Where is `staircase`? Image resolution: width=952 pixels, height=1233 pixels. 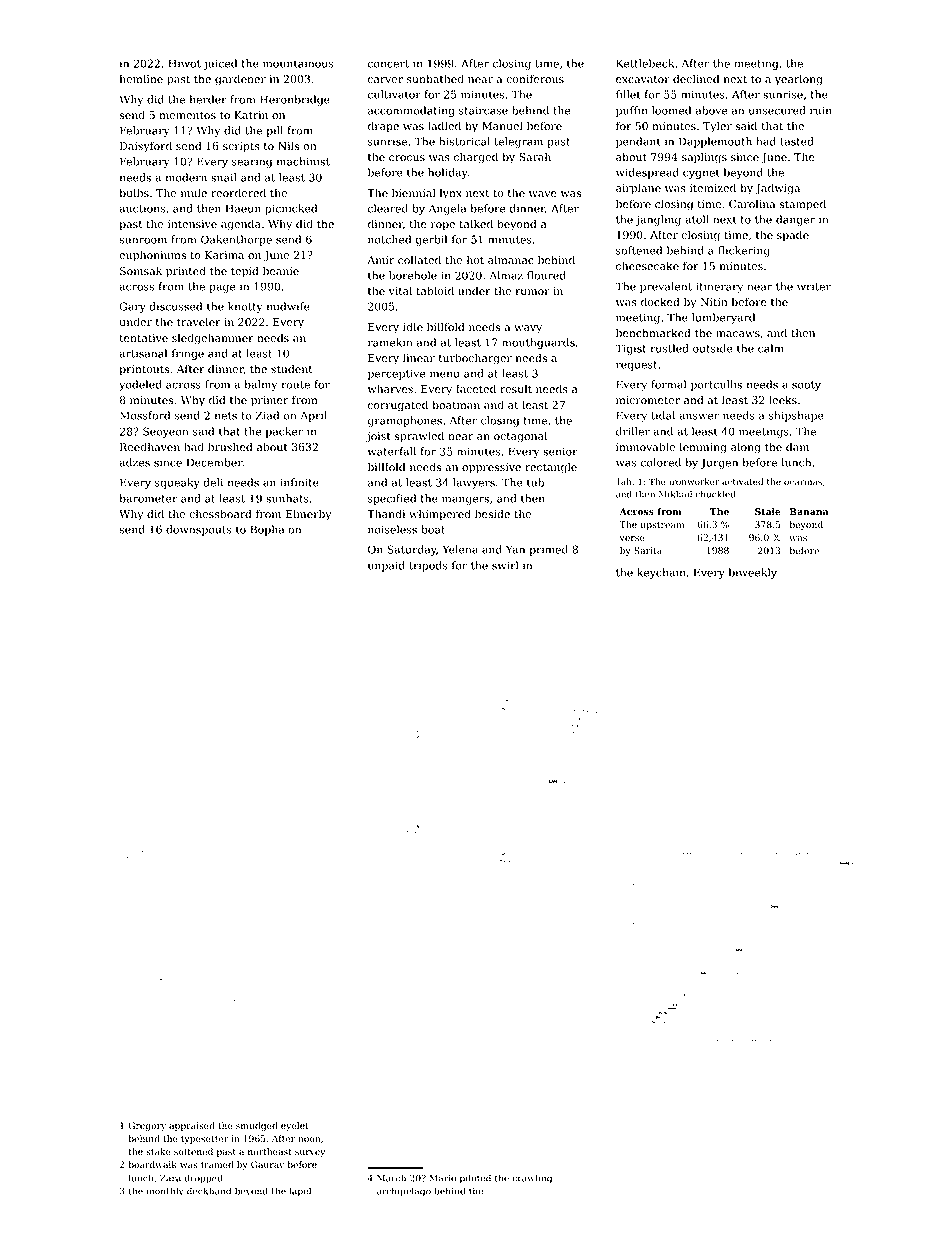
staircase is located at coordinates (483, 110).
